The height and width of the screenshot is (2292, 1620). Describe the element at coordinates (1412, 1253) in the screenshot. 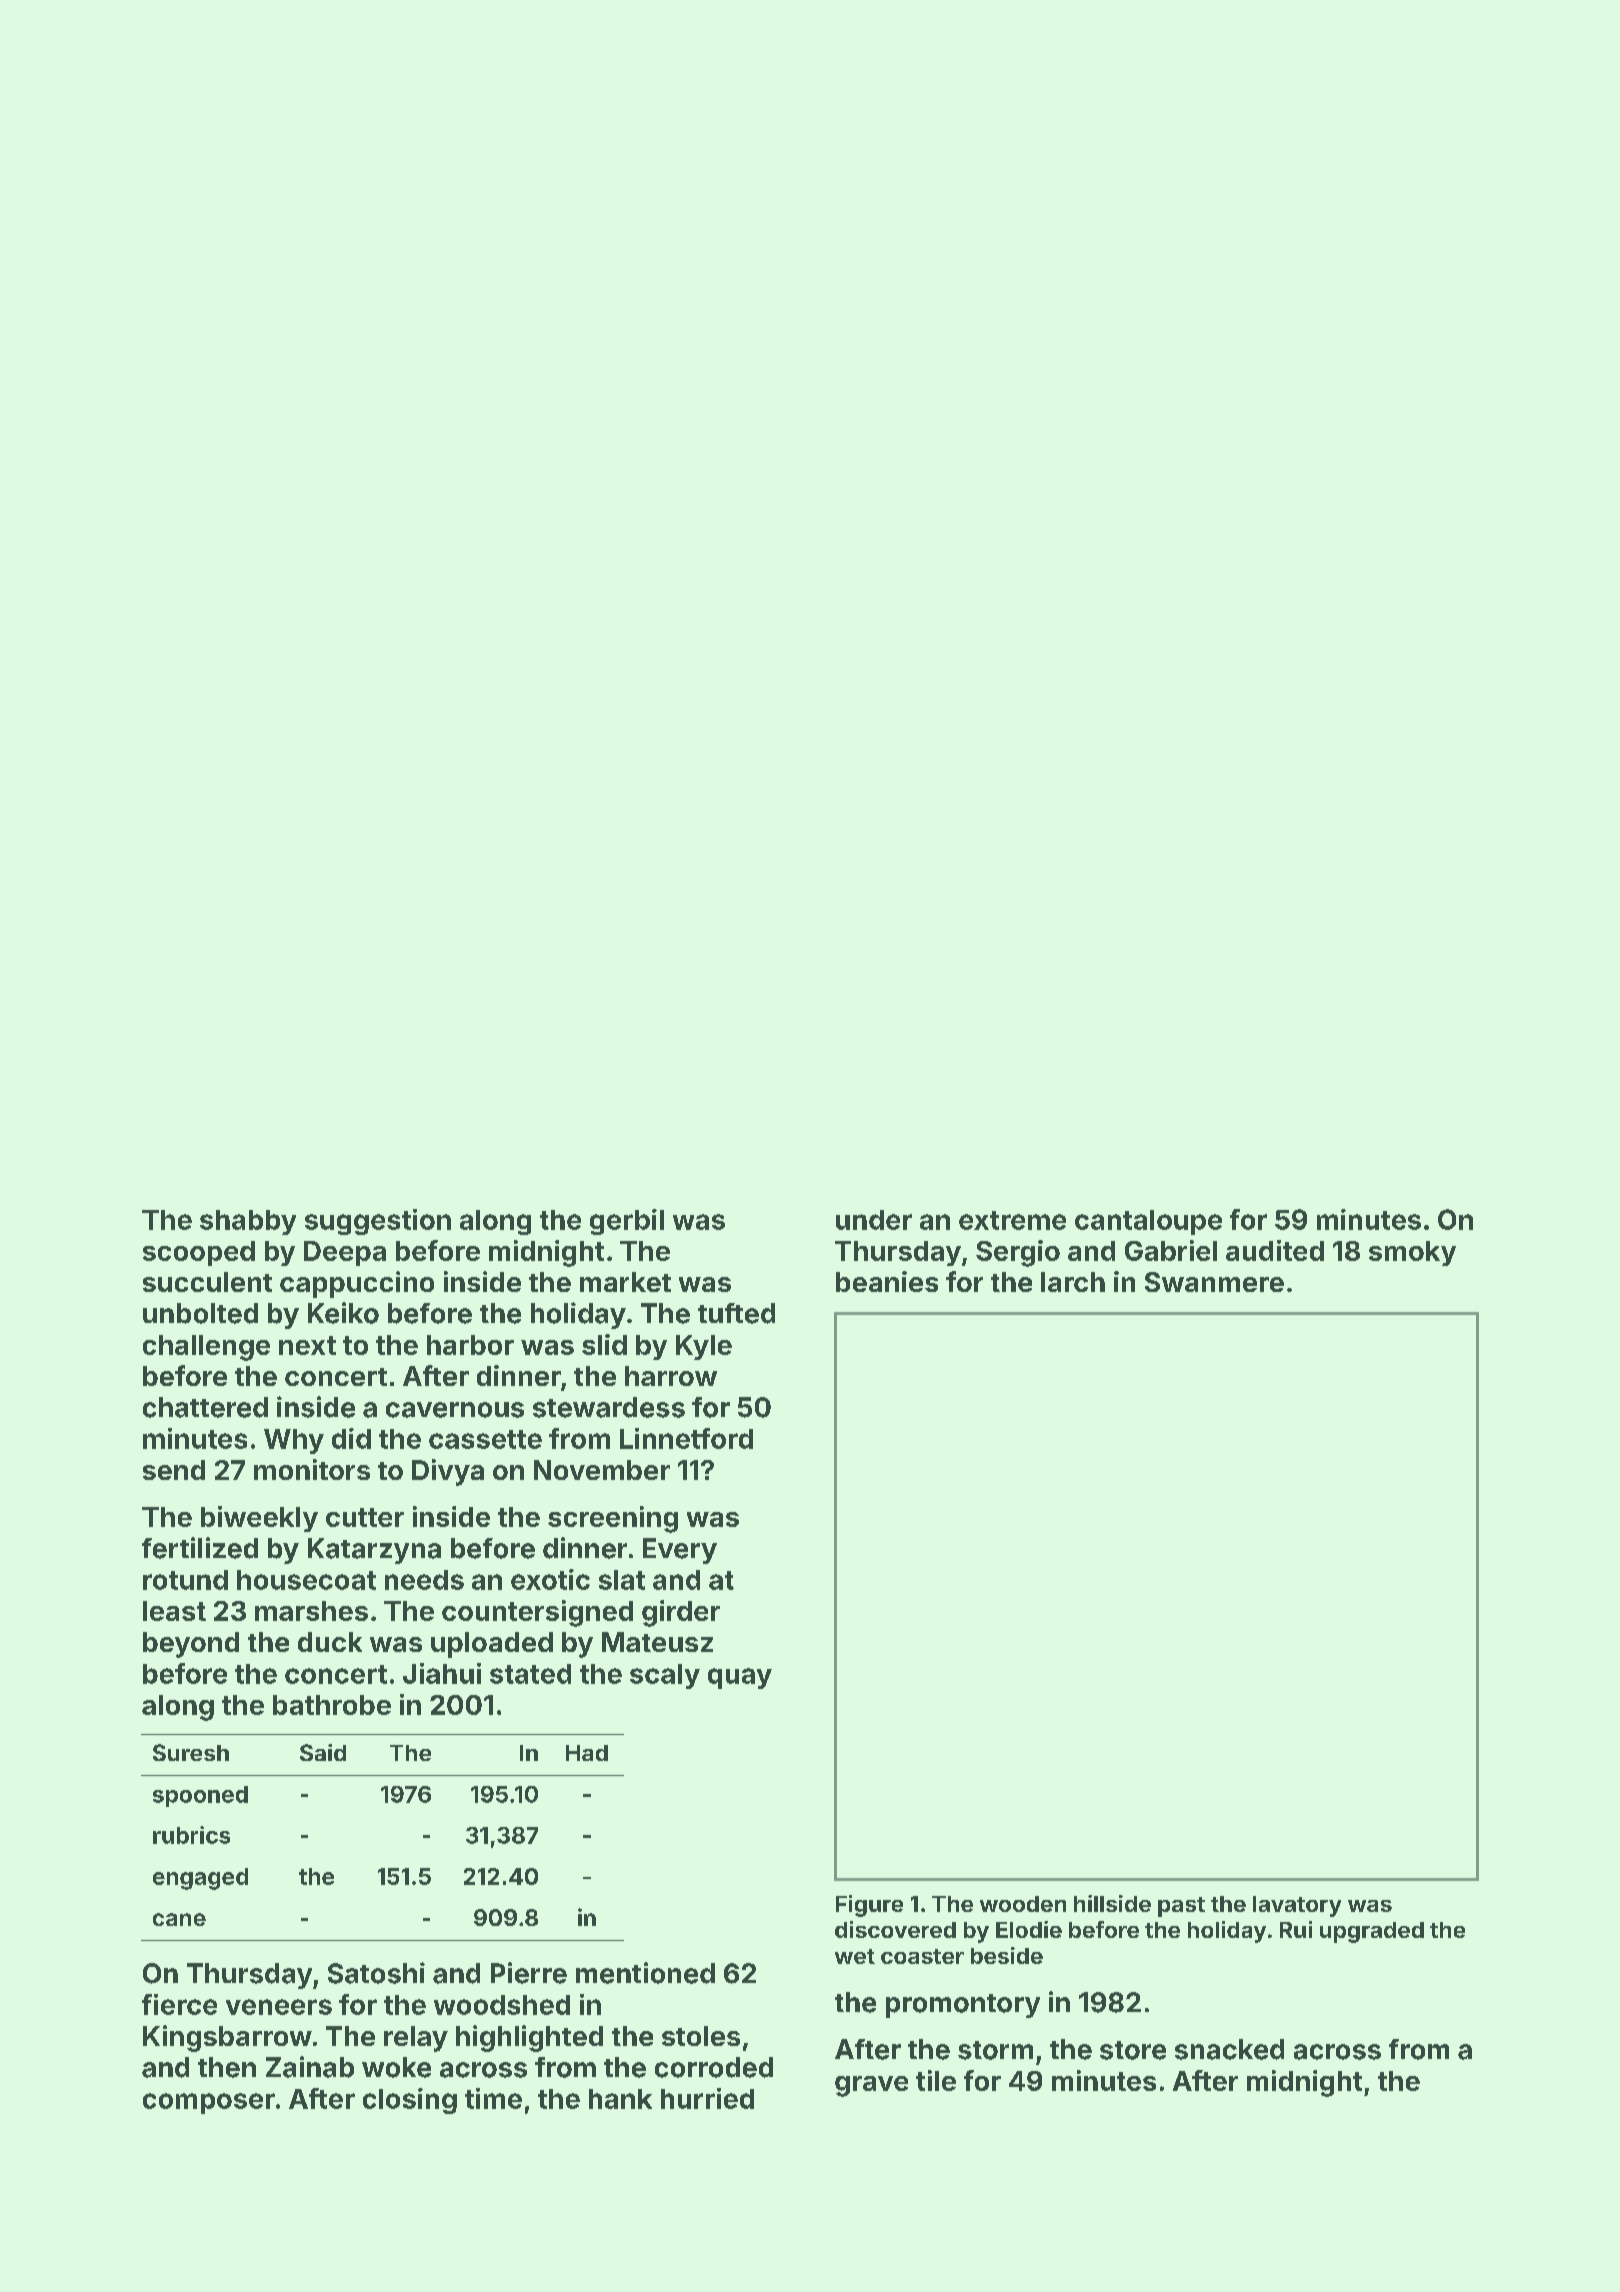

I see `smoky` at that location.
